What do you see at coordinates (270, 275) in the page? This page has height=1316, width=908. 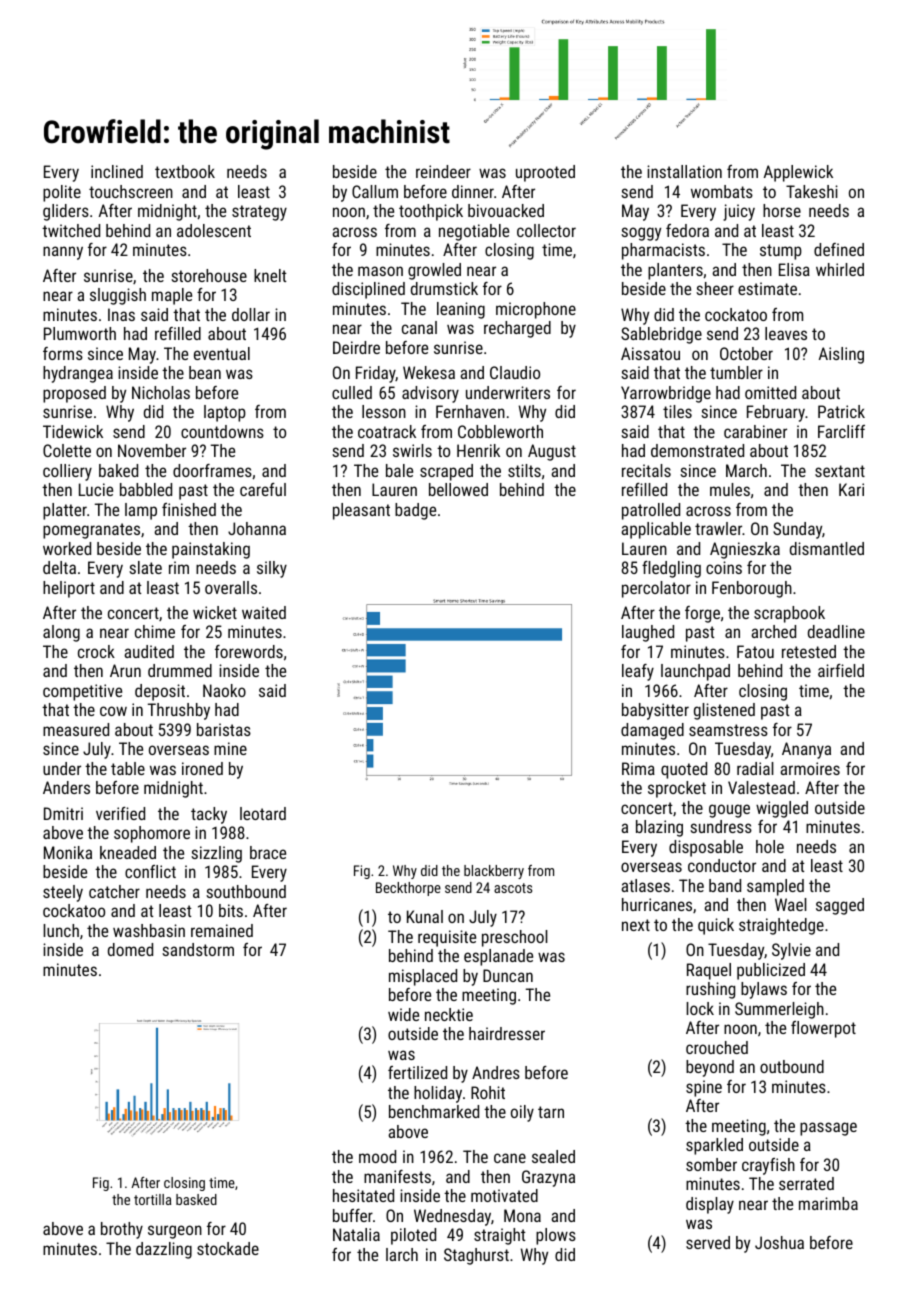 I see `knelt` at bounding box center [270, 275].
